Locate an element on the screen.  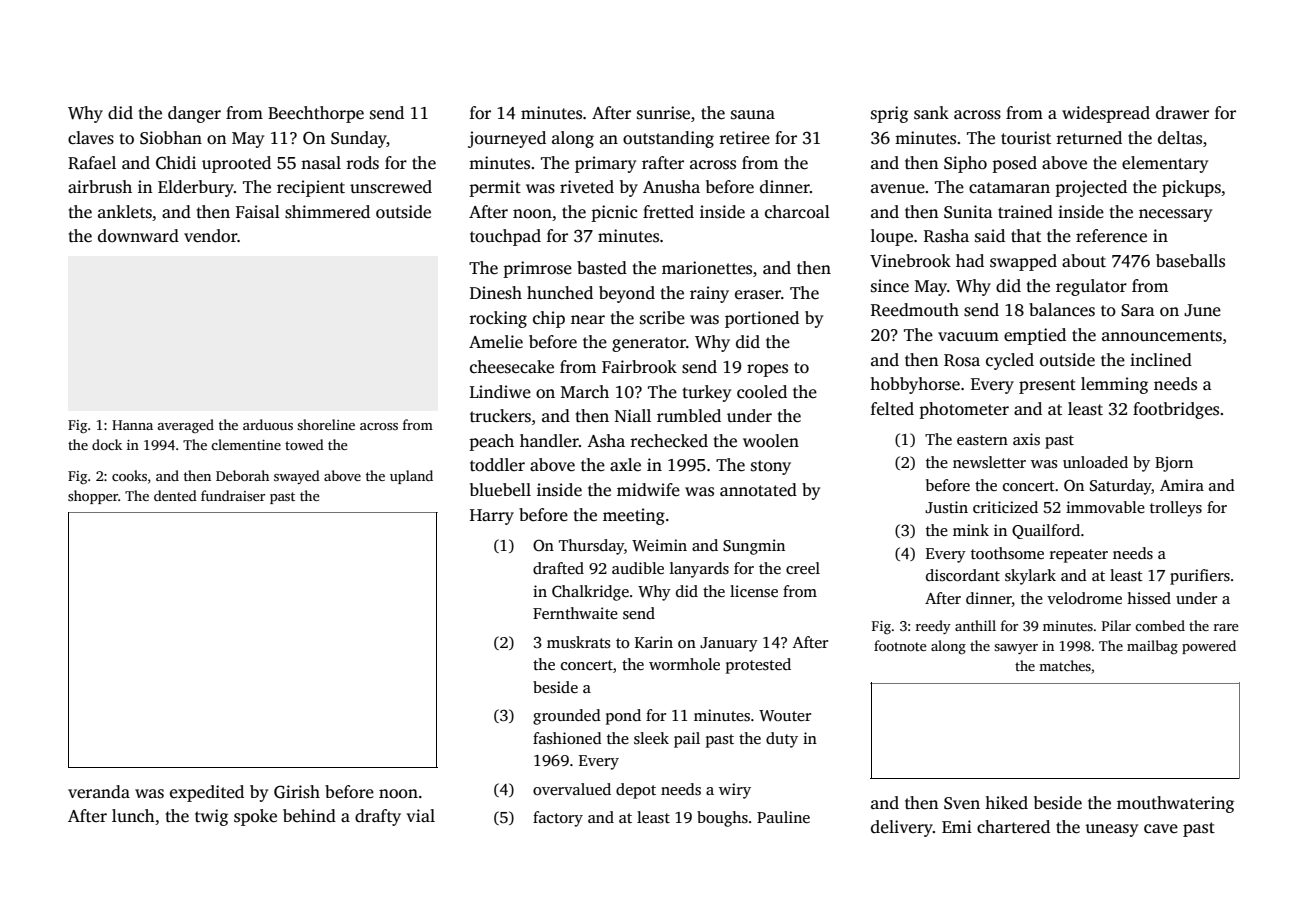
riveted is located at coordinates (587, 187).
